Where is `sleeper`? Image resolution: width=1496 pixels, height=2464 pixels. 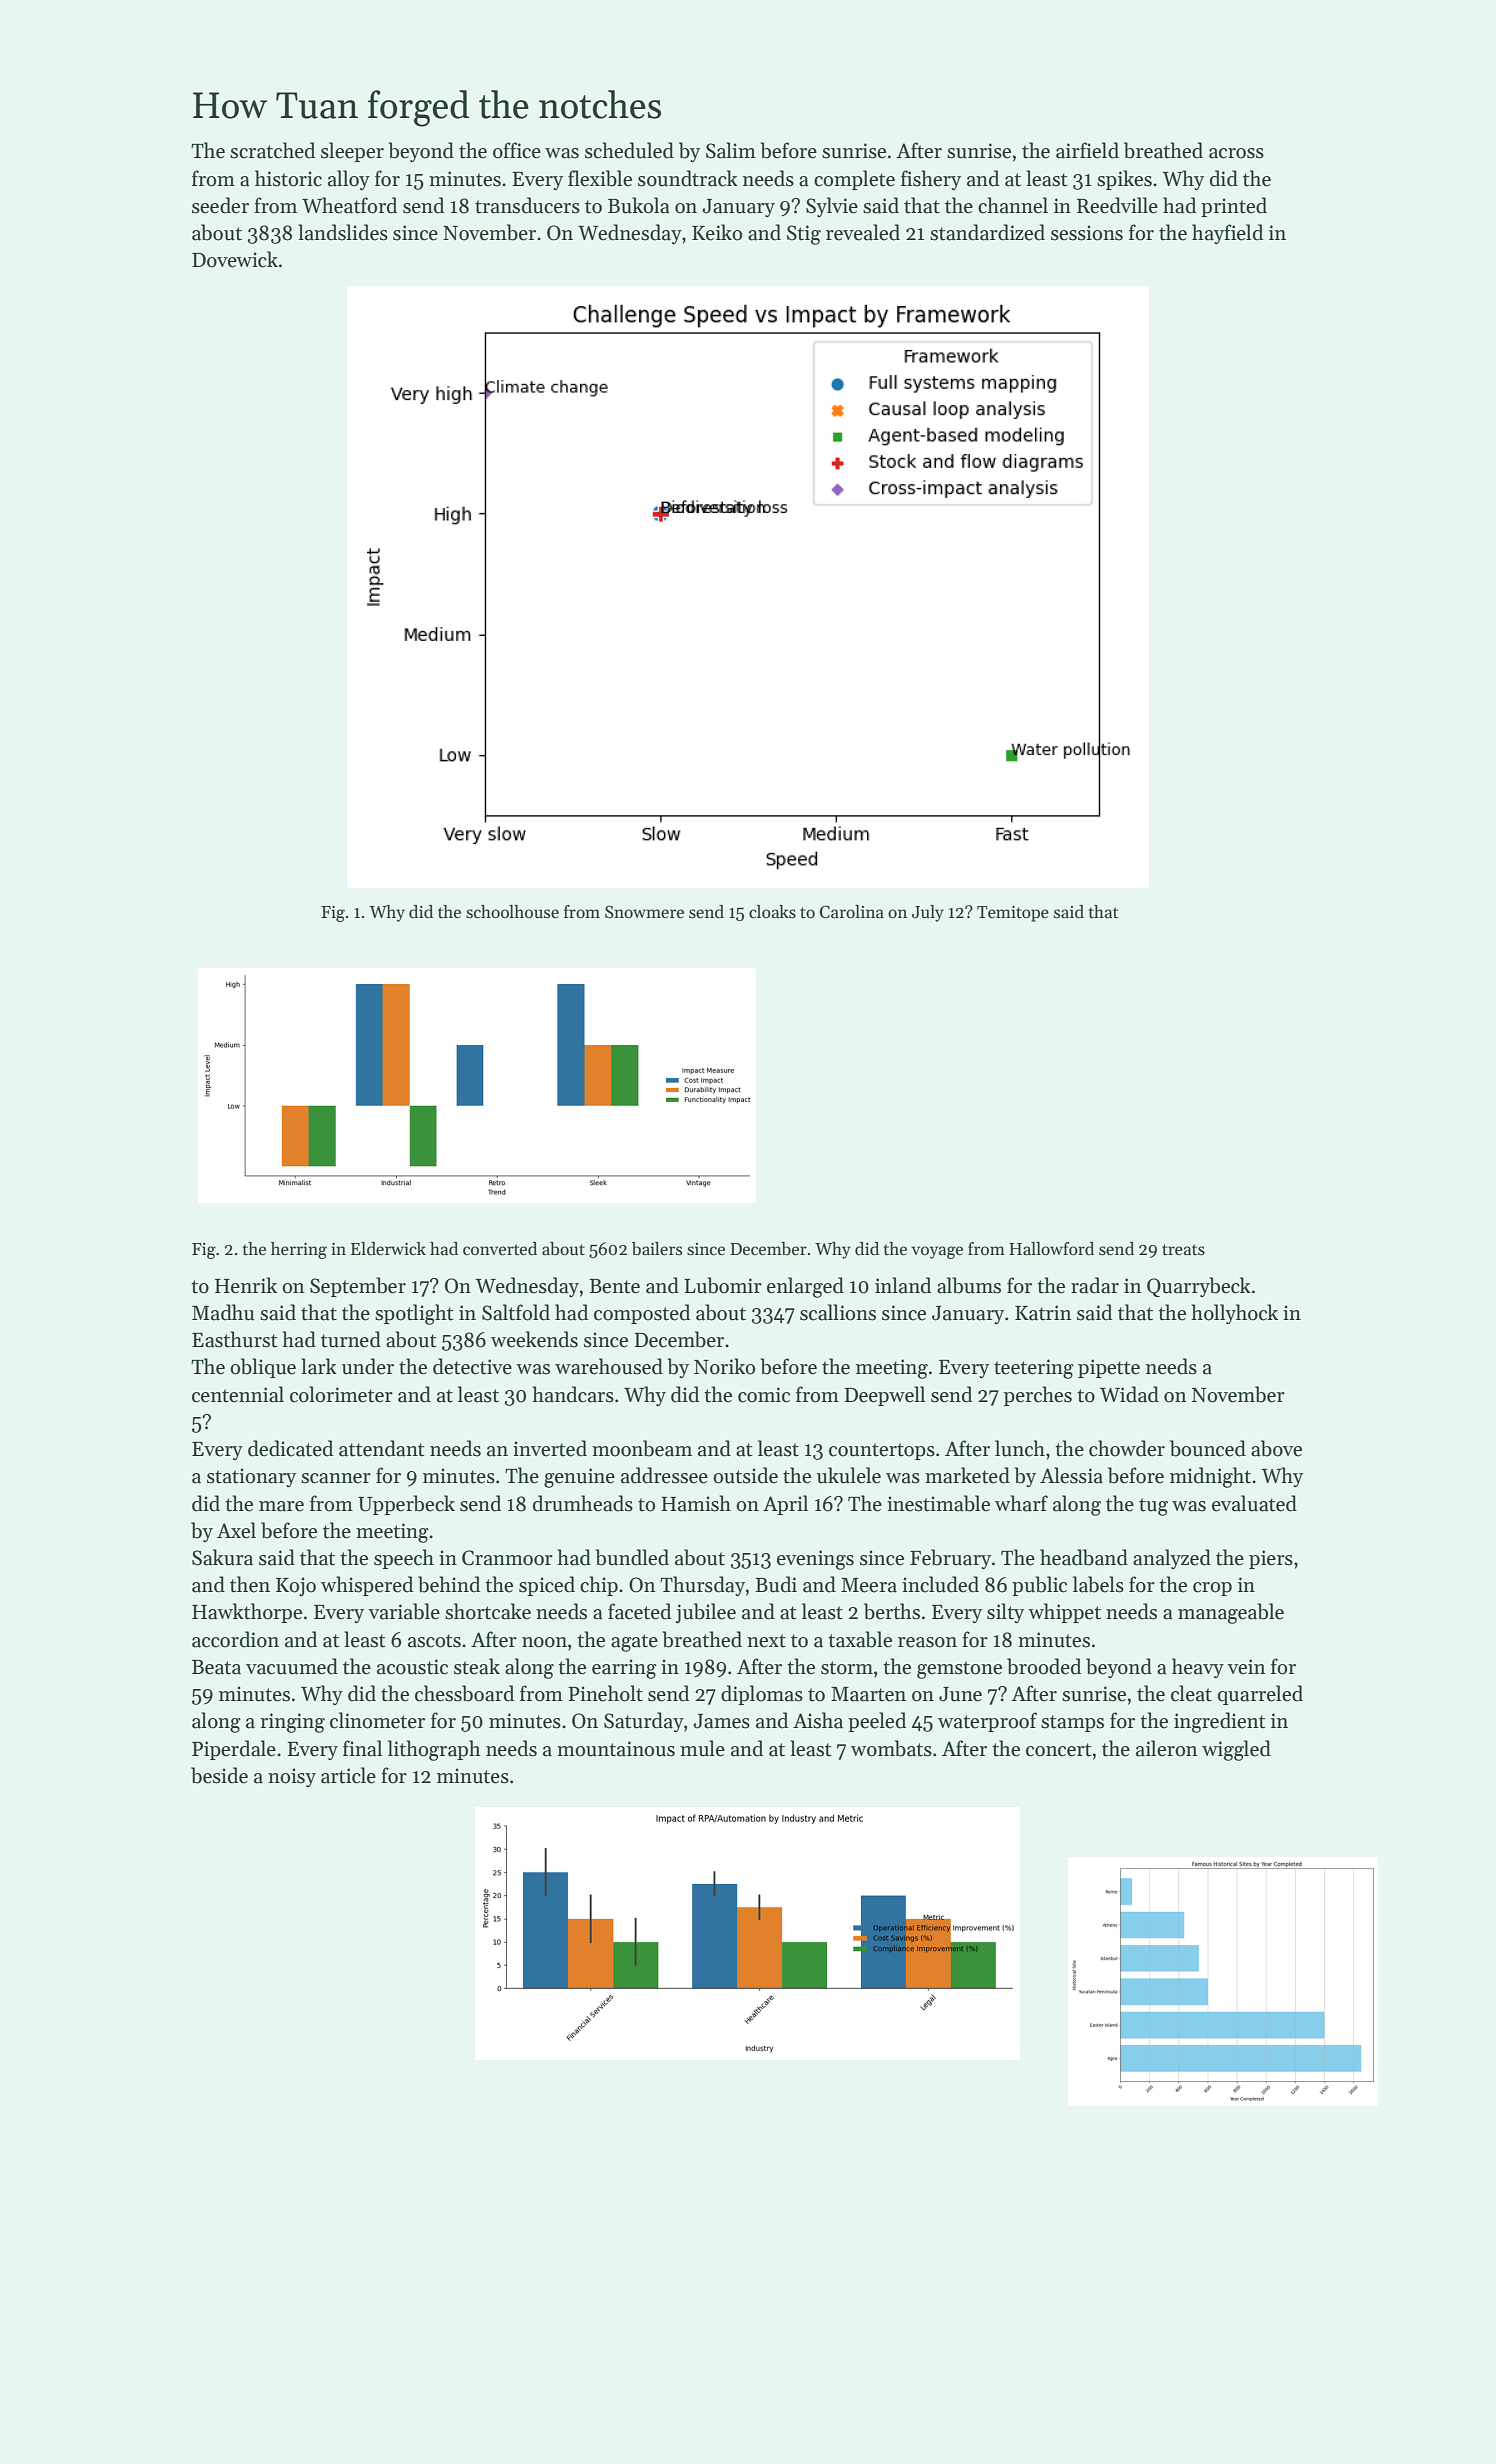
sleeper is located at coordinates (352, 152).
